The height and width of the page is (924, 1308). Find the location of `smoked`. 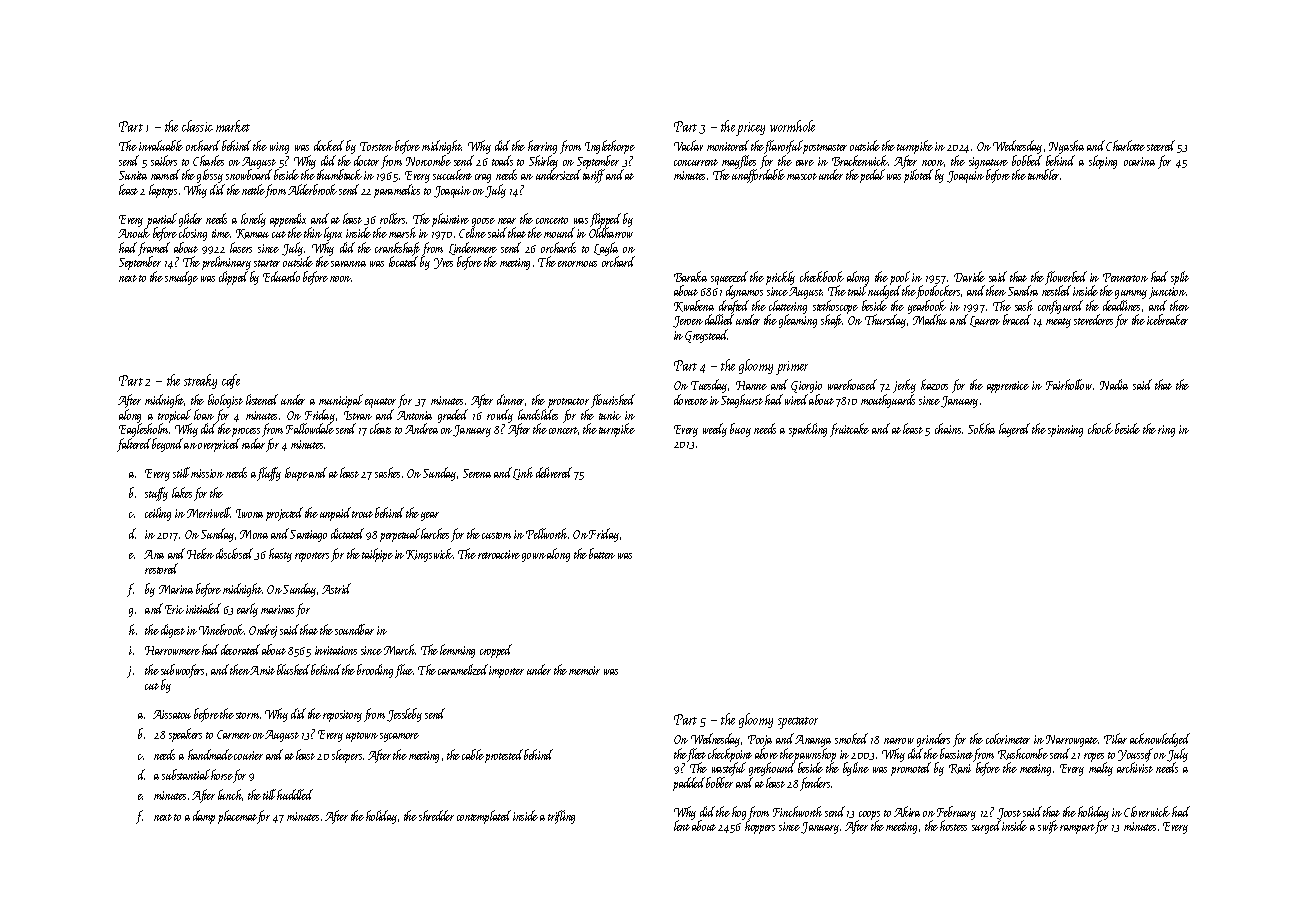

smoked is located at coordinates (851, 738).
